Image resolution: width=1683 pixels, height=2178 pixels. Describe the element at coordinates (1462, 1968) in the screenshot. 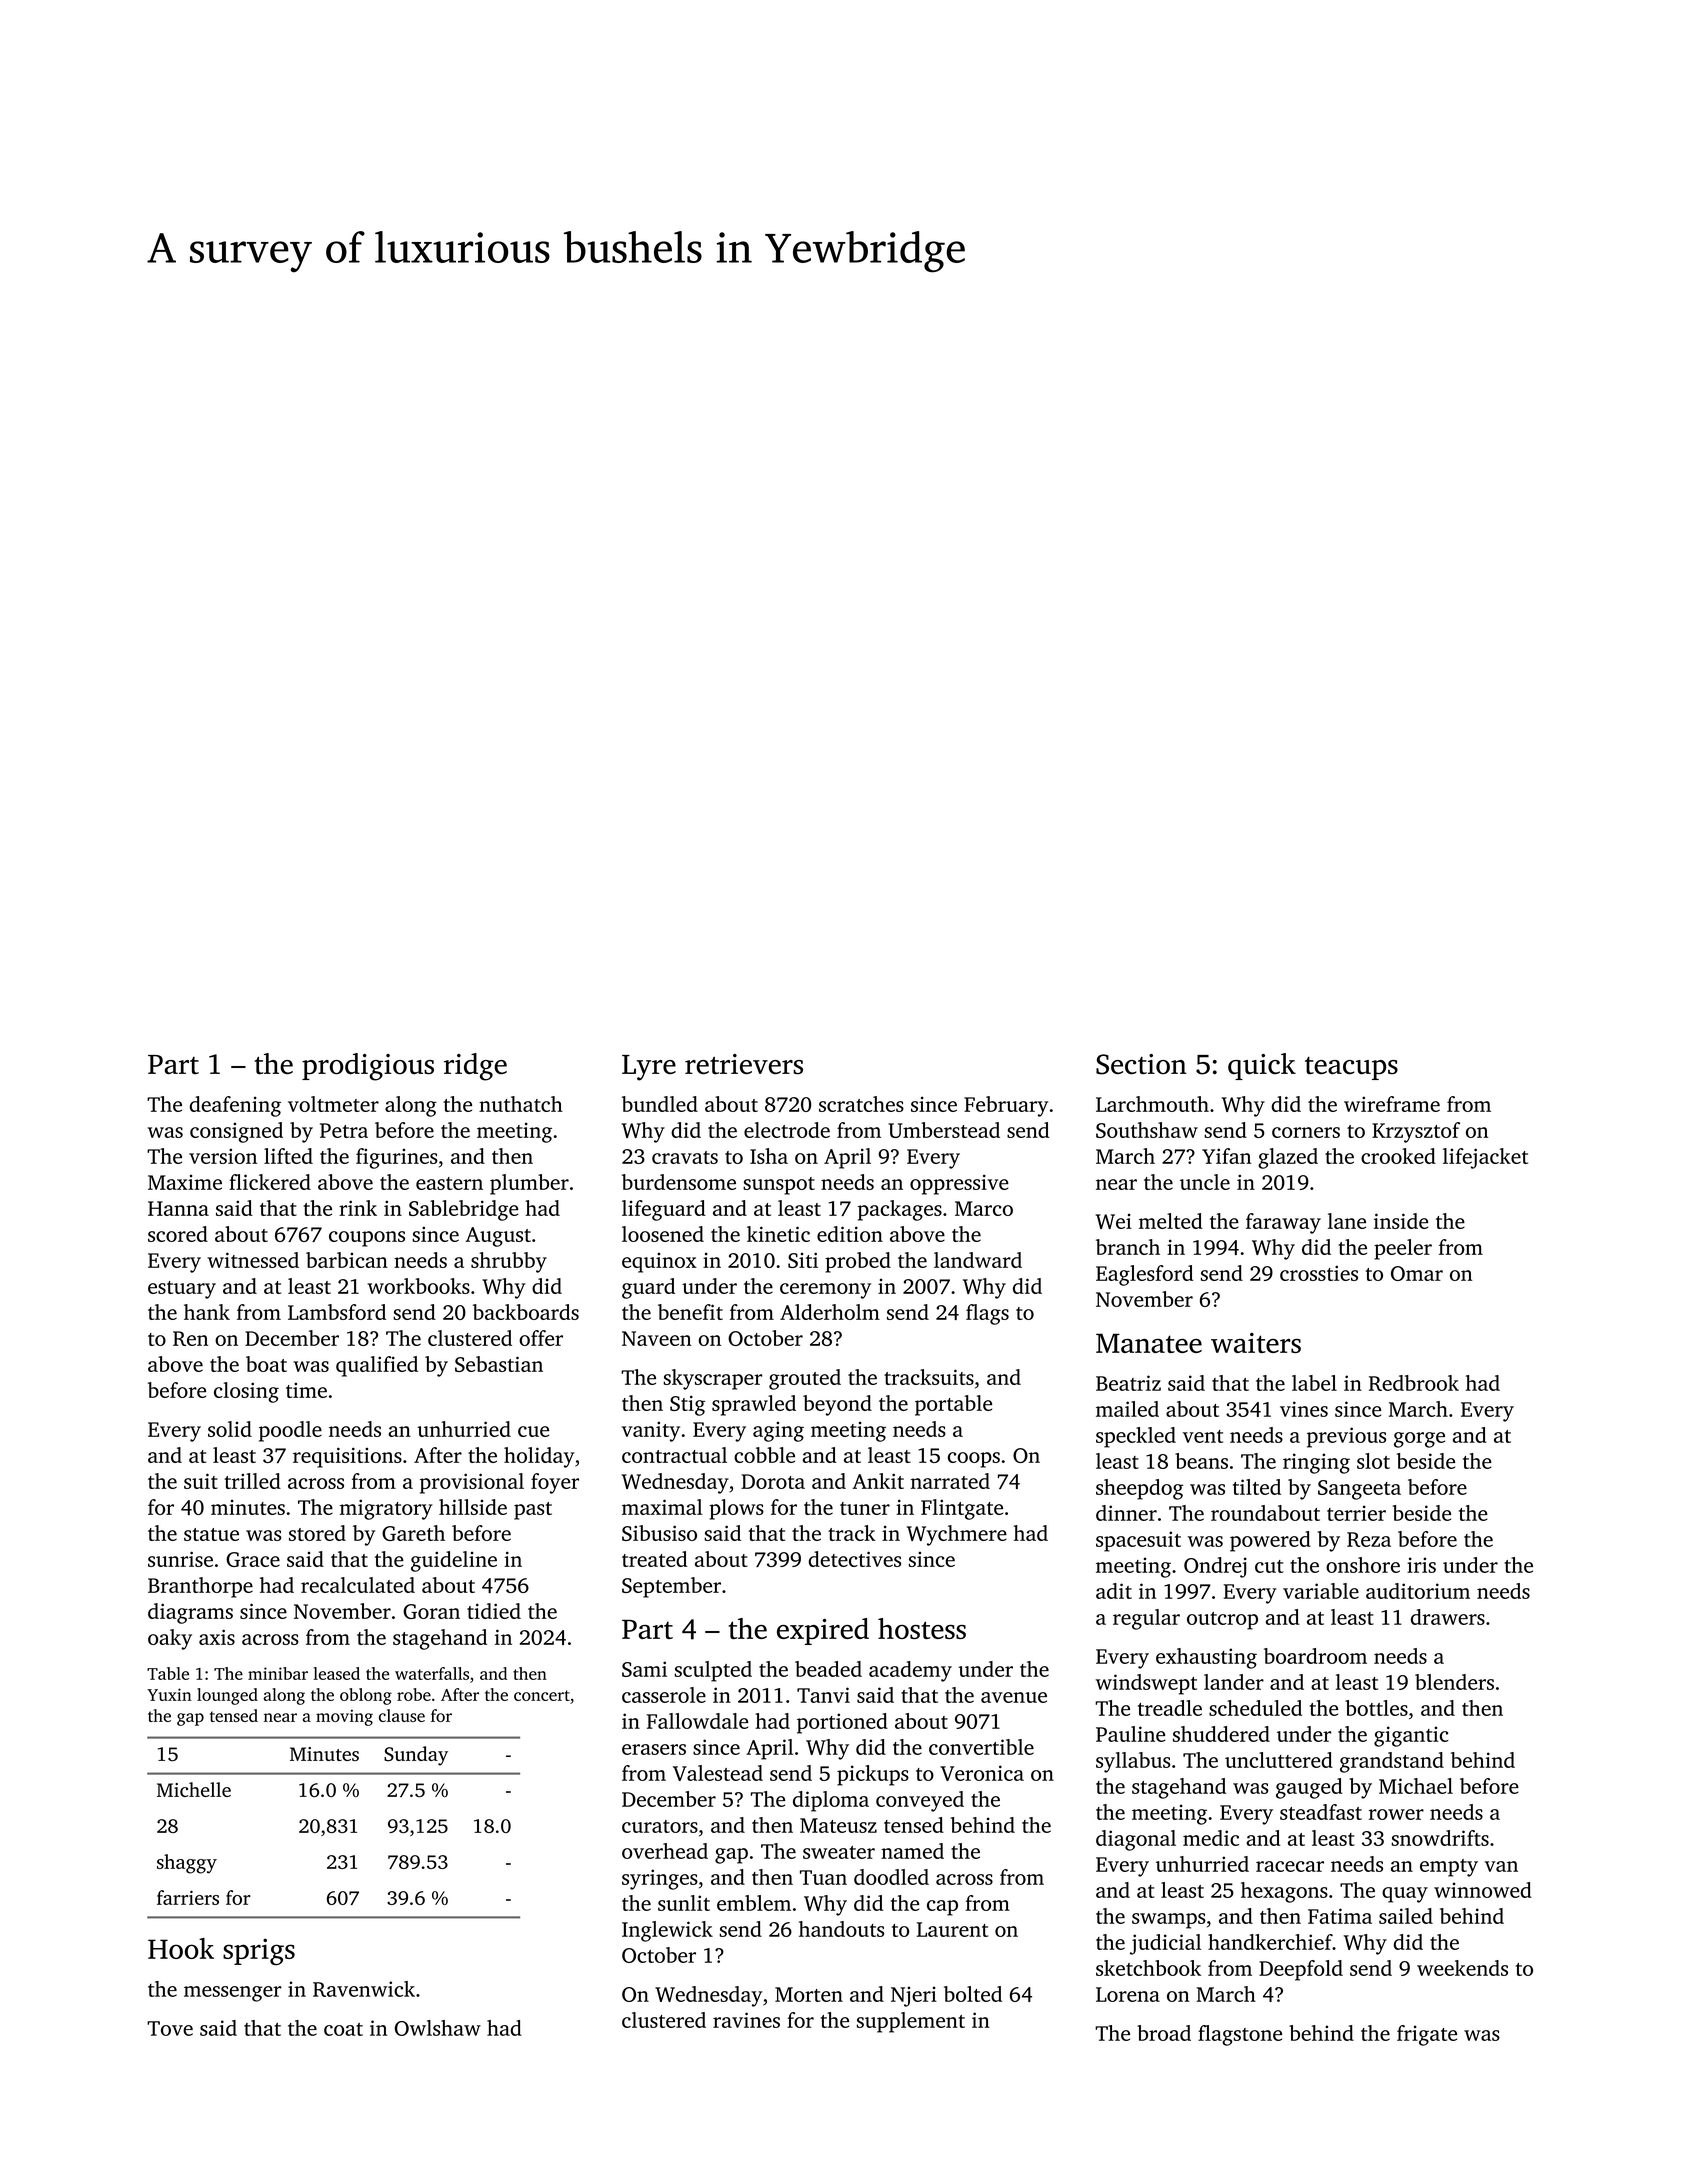

I see `weekends` at that location.
